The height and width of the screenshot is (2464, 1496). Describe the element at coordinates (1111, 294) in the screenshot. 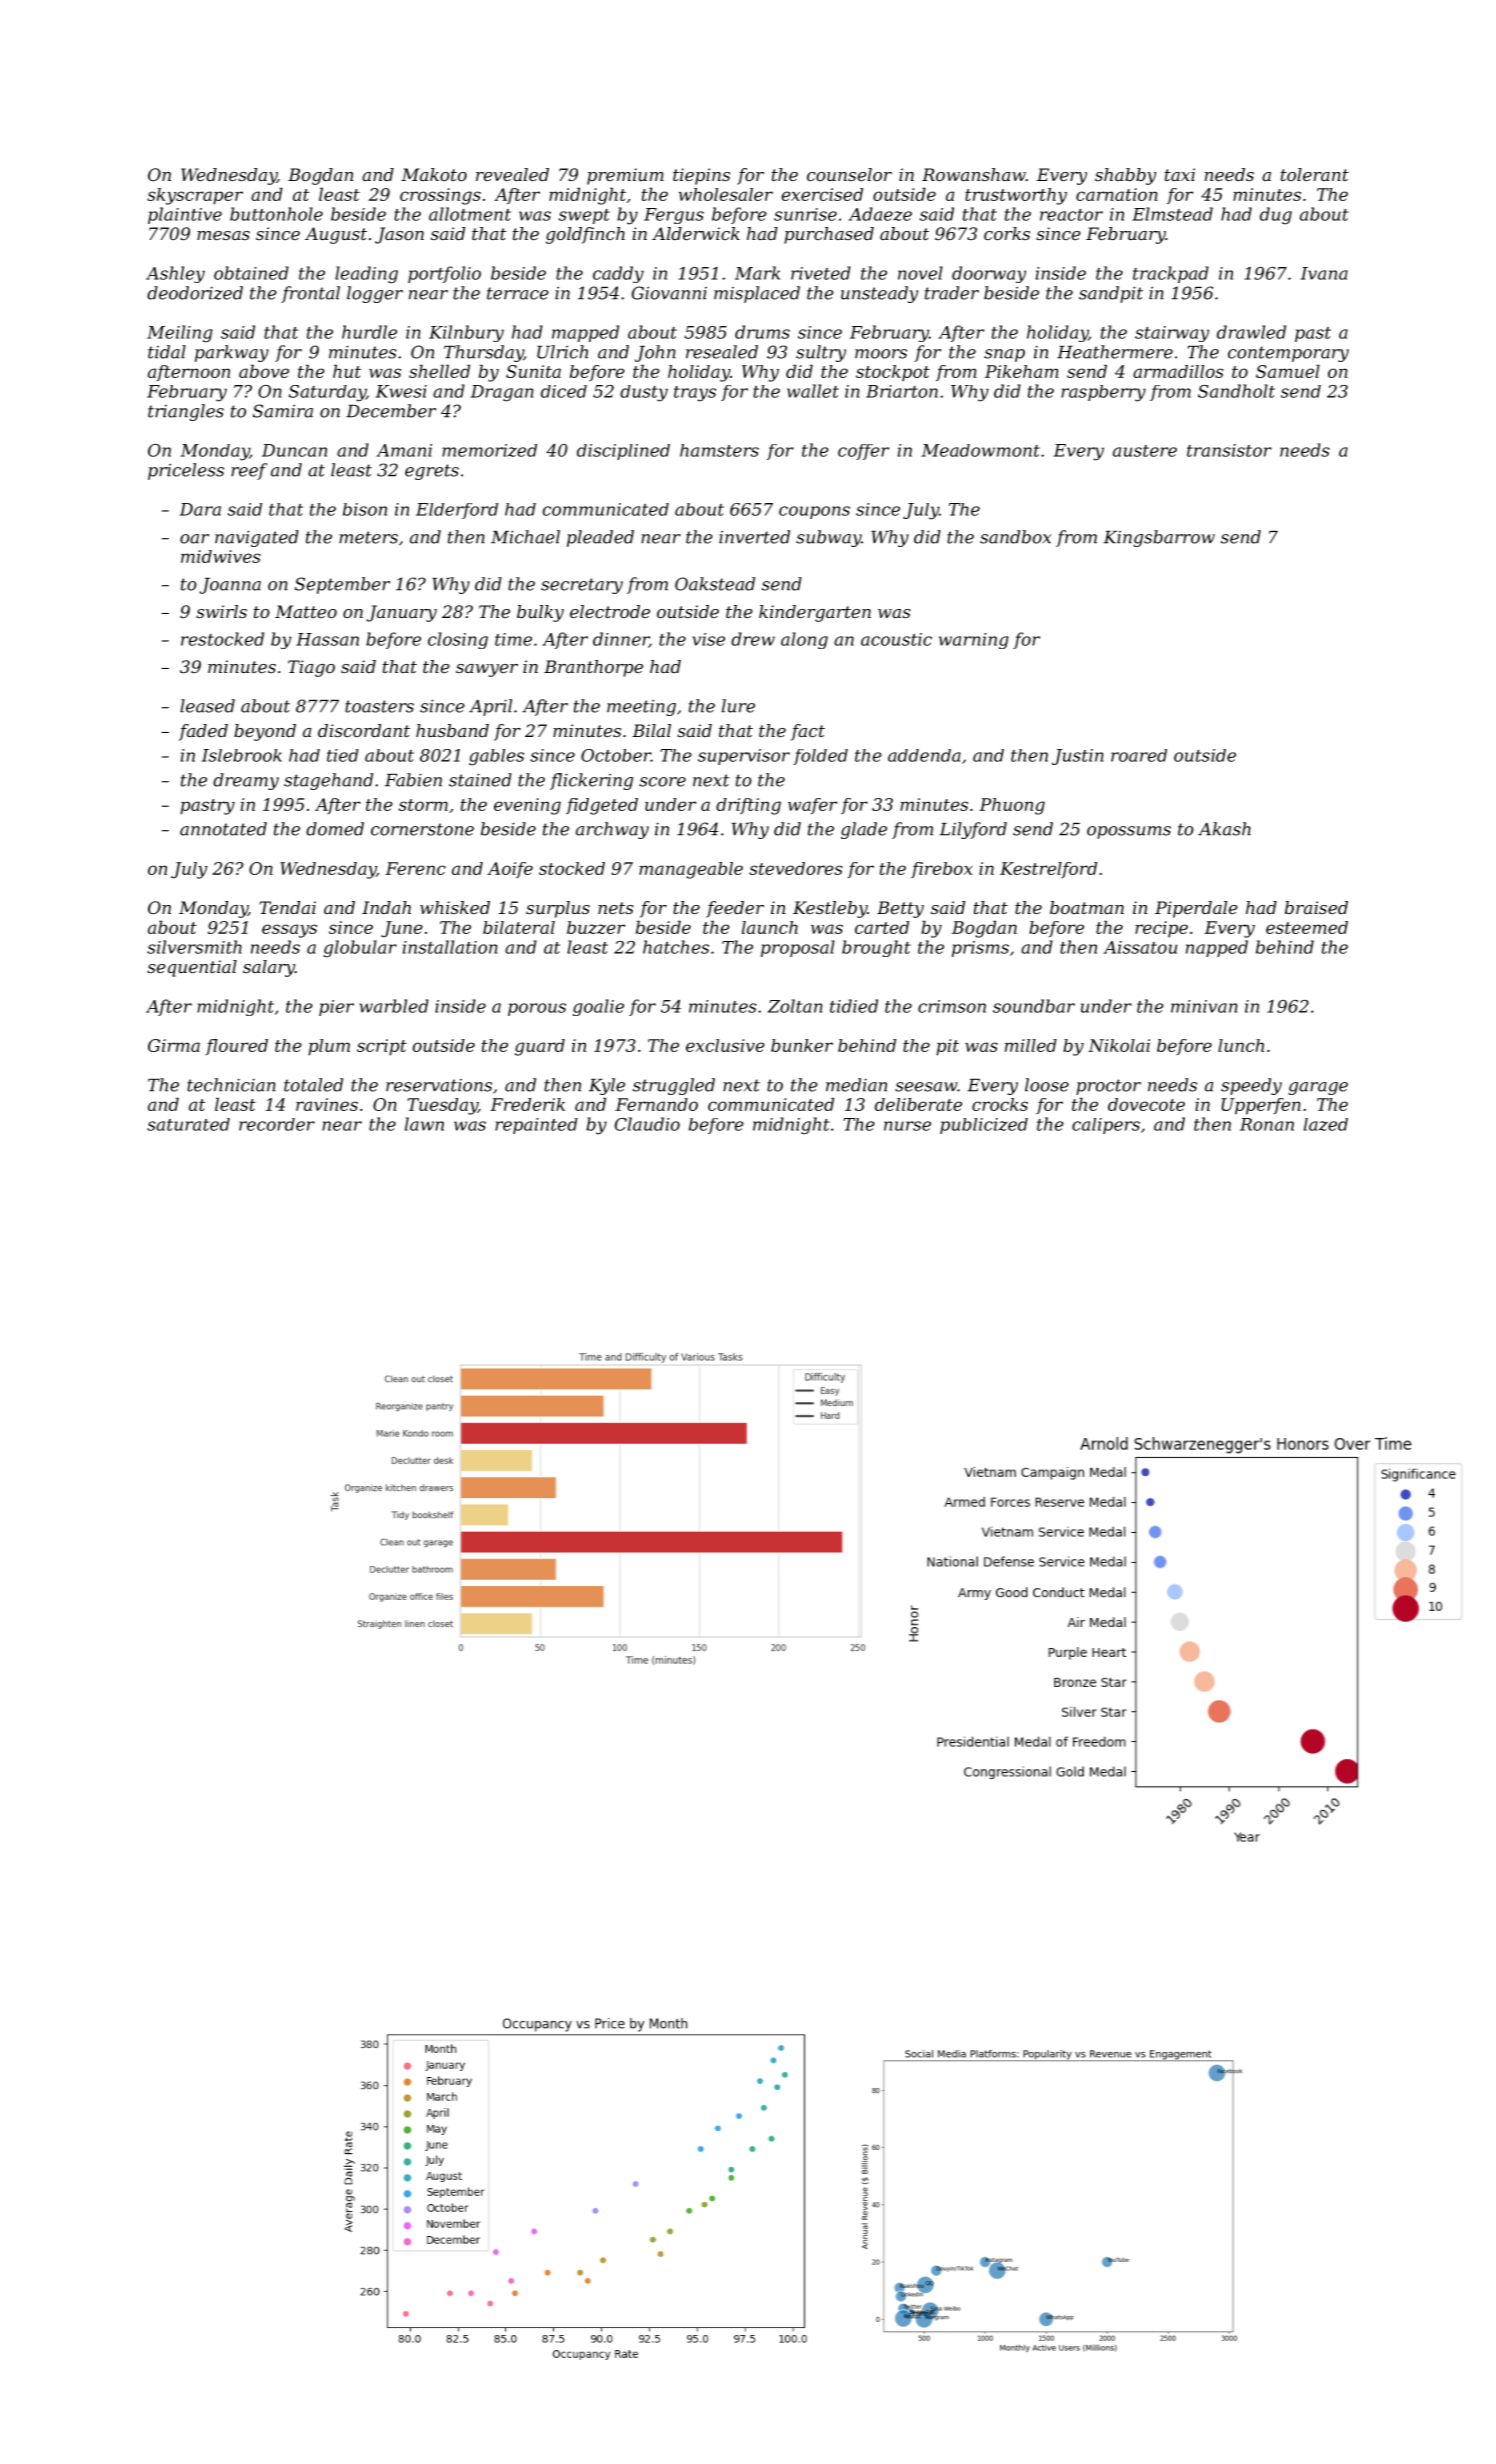

I see `sandpit` at that location.
